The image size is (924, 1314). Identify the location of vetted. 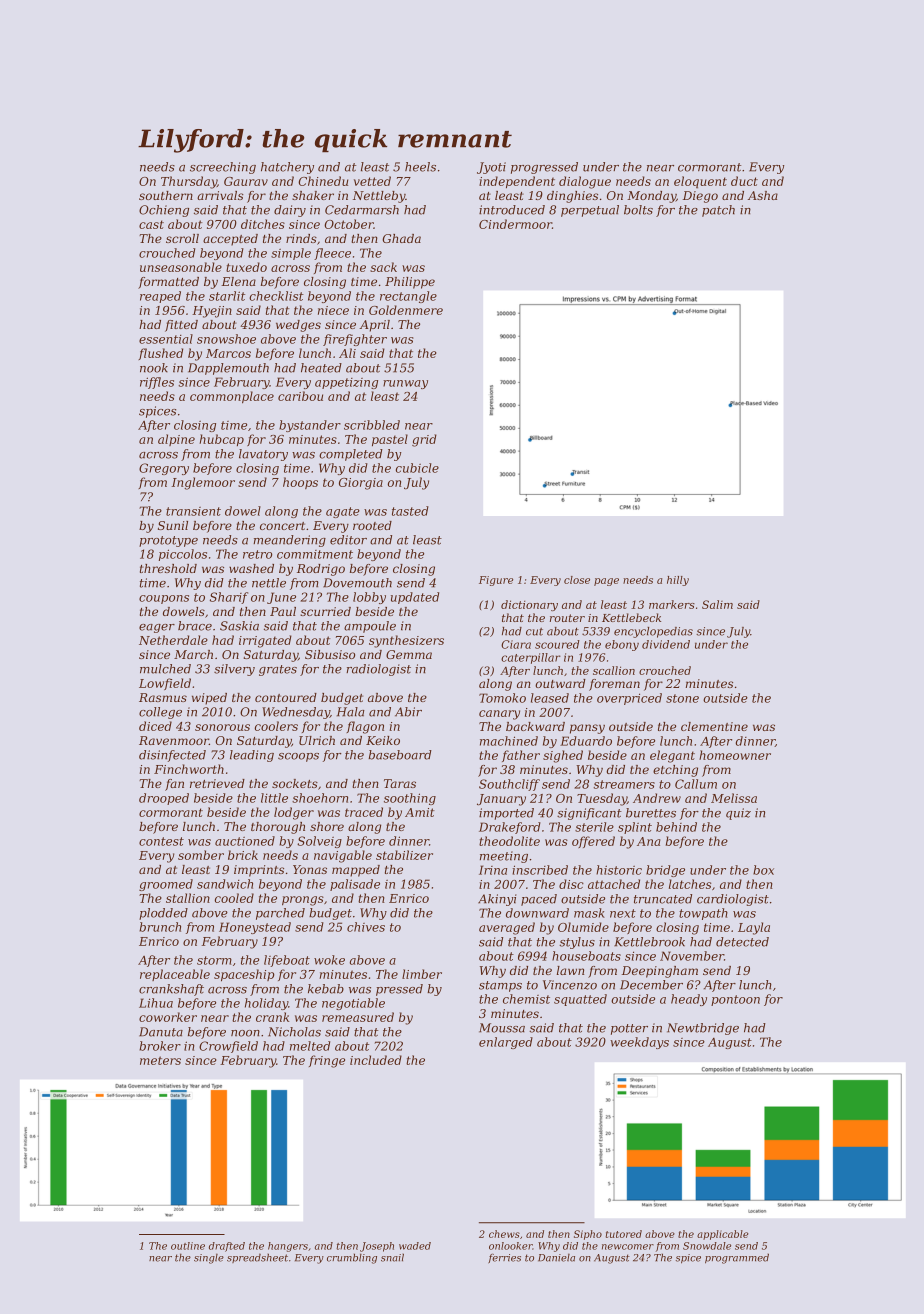
(372, 181).
